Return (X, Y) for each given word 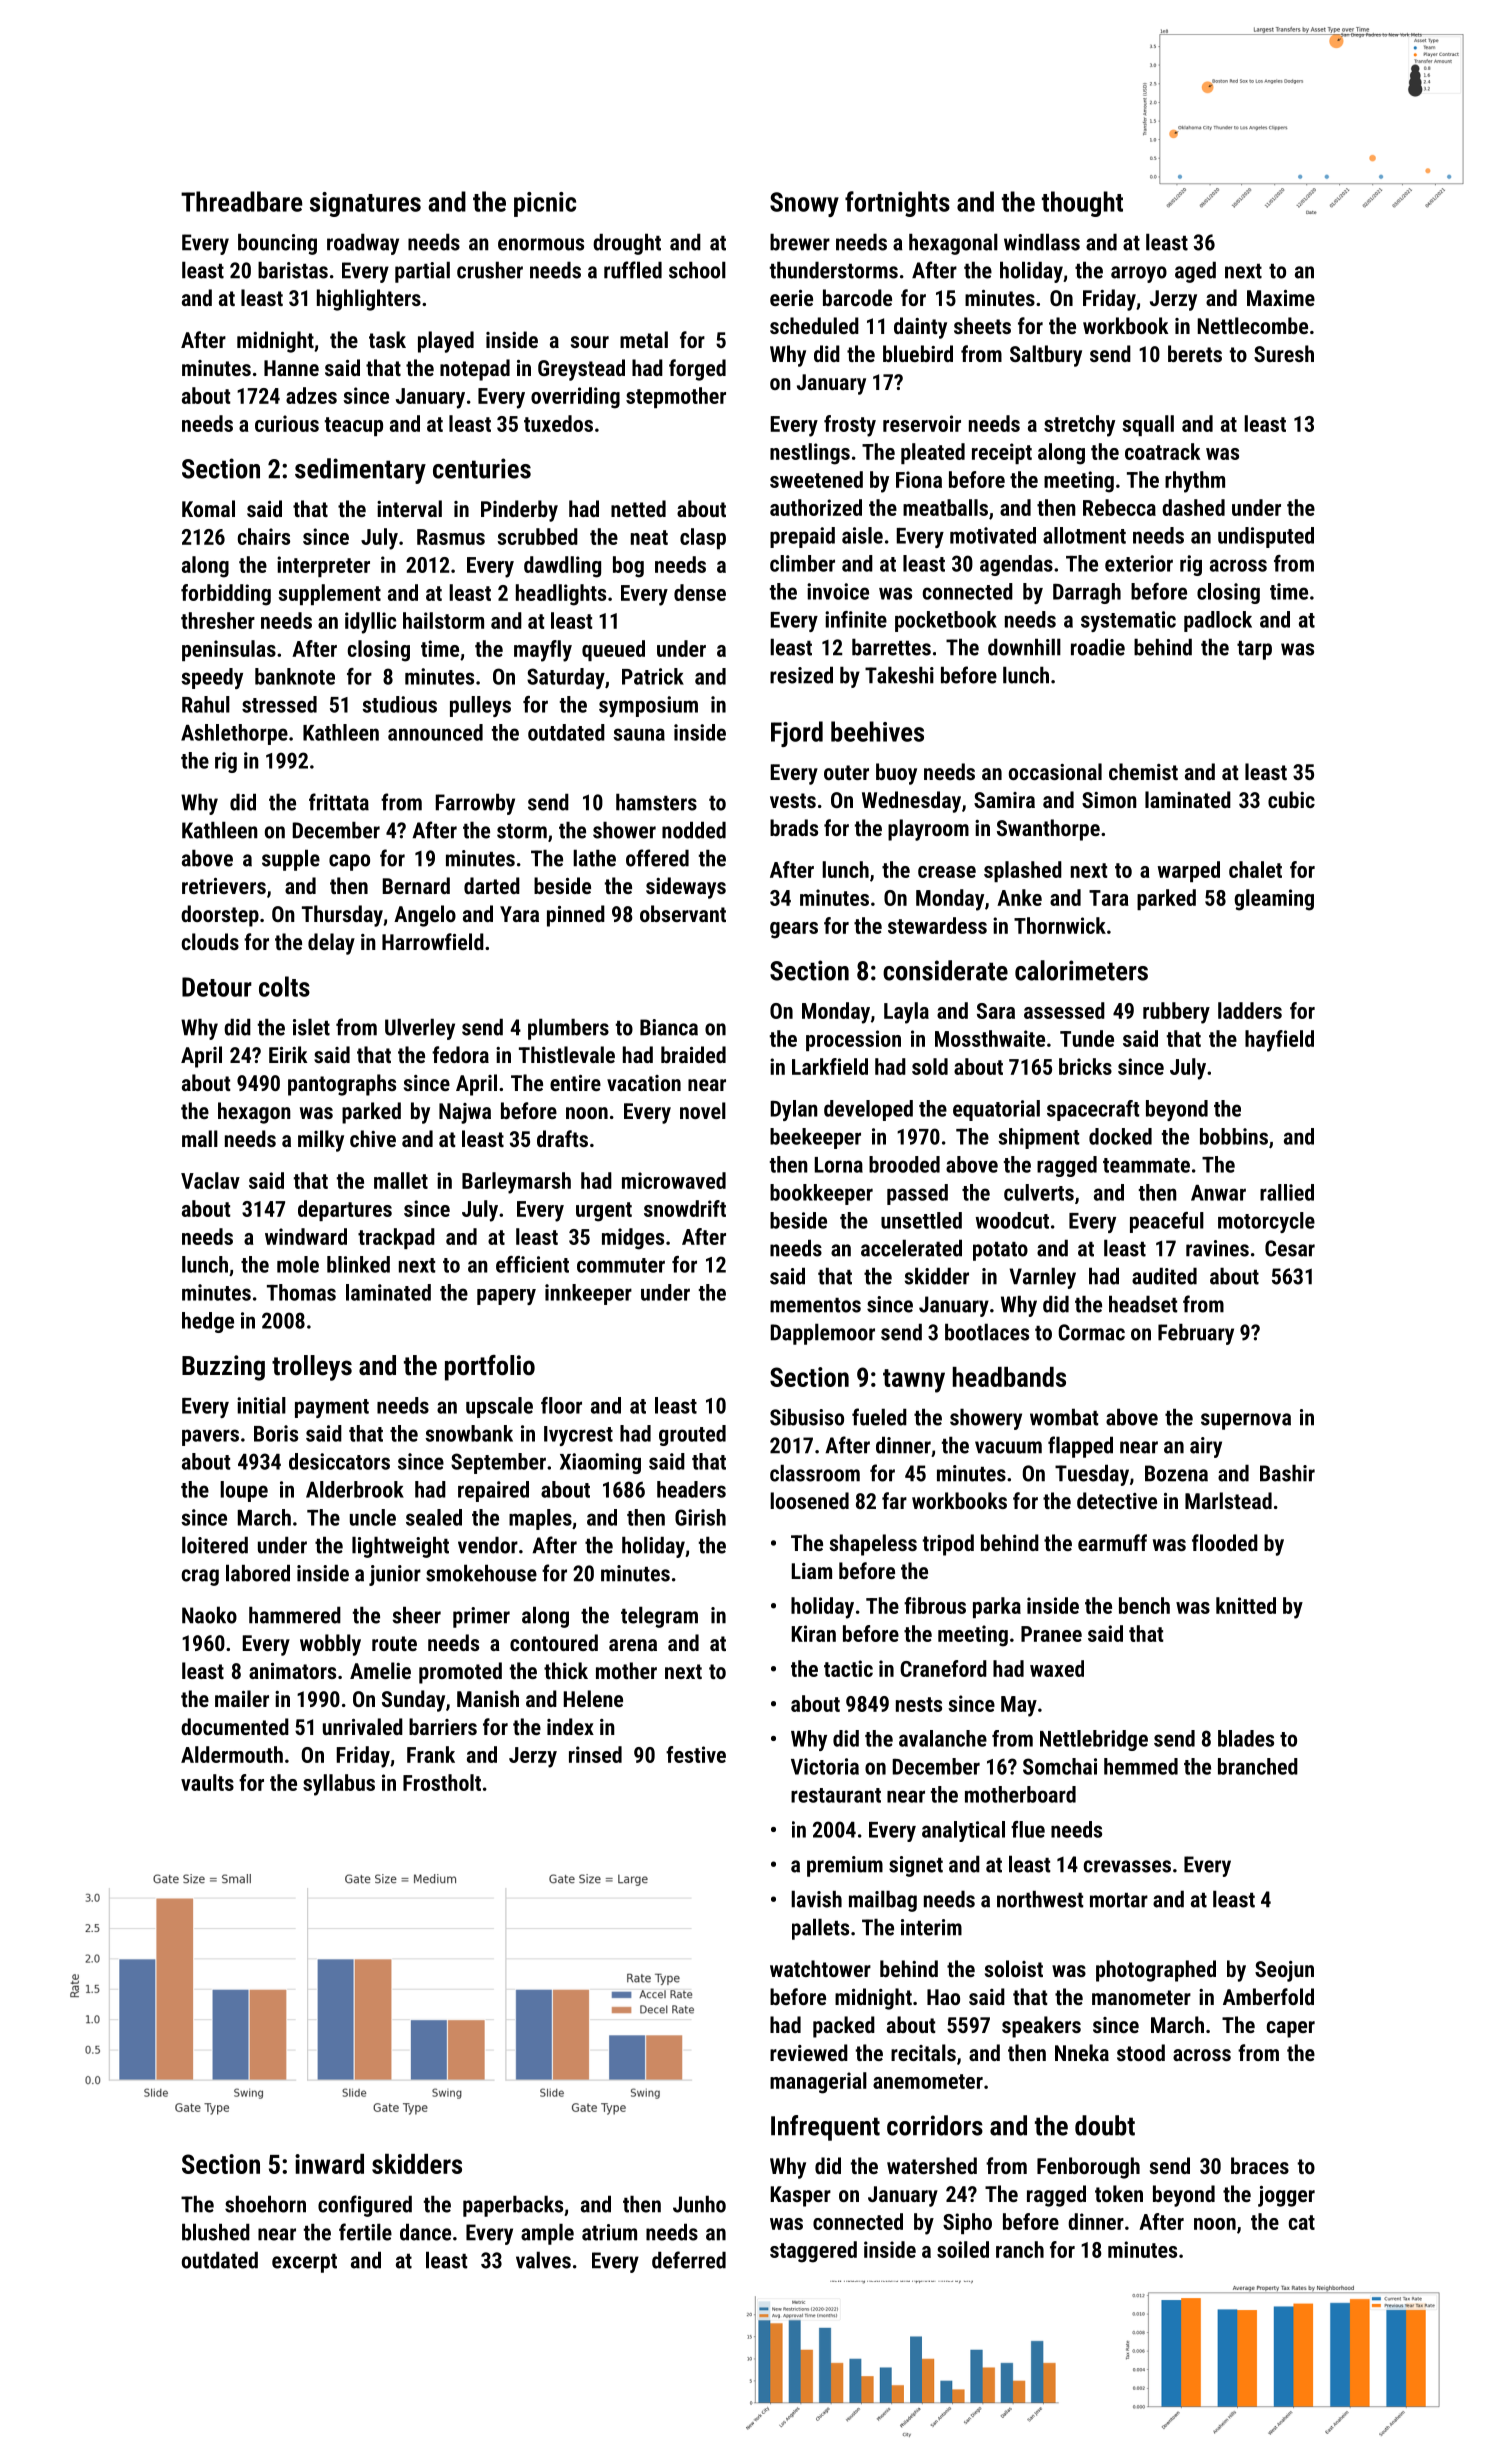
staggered (813, 2252)
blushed (216, 2232)
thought (1082, 204)
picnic (545, 204)
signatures (365, 204)
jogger (1286, 2196)
